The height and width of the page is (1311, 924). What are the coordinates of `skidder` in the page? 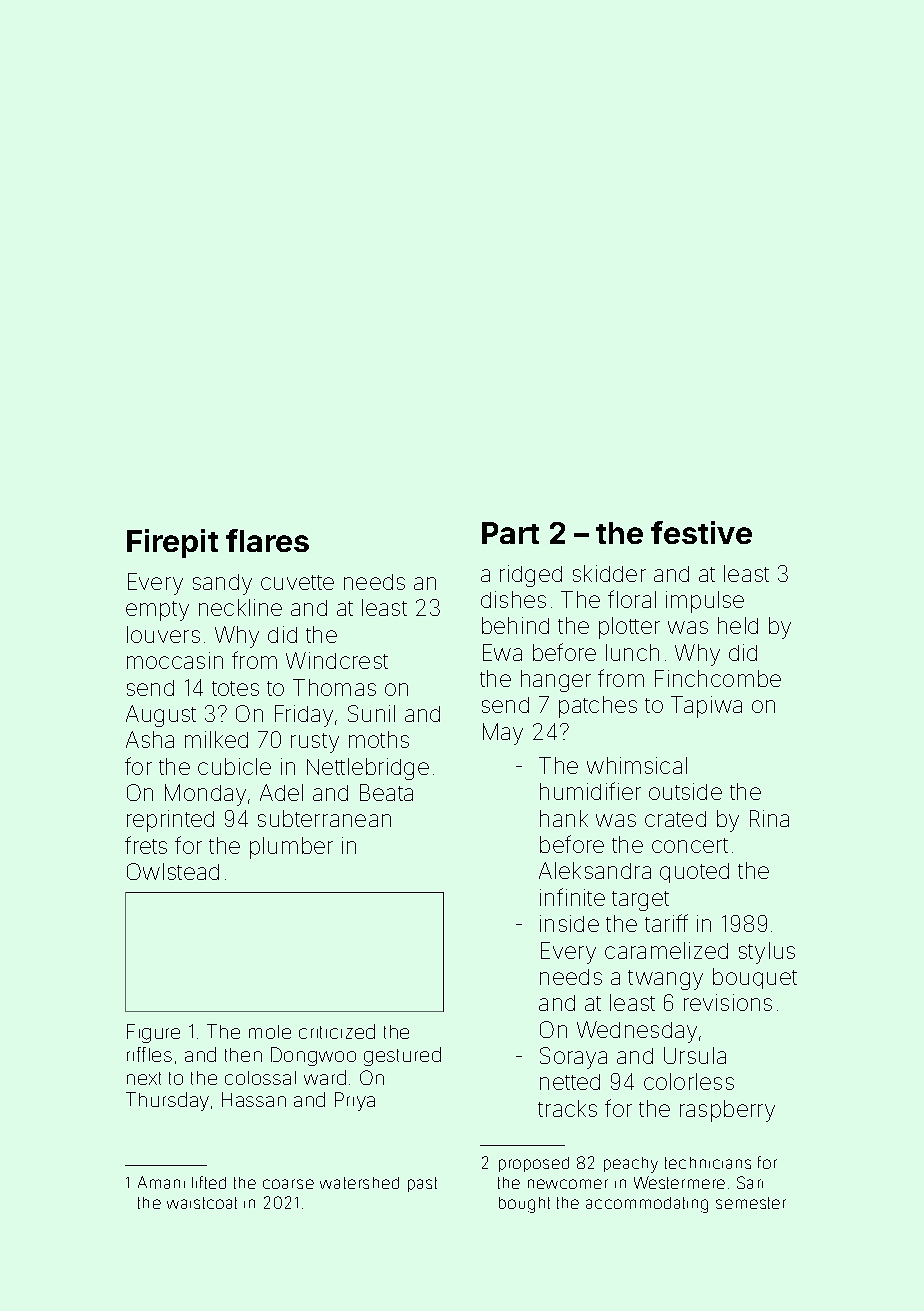 It's located at (609, 573).
